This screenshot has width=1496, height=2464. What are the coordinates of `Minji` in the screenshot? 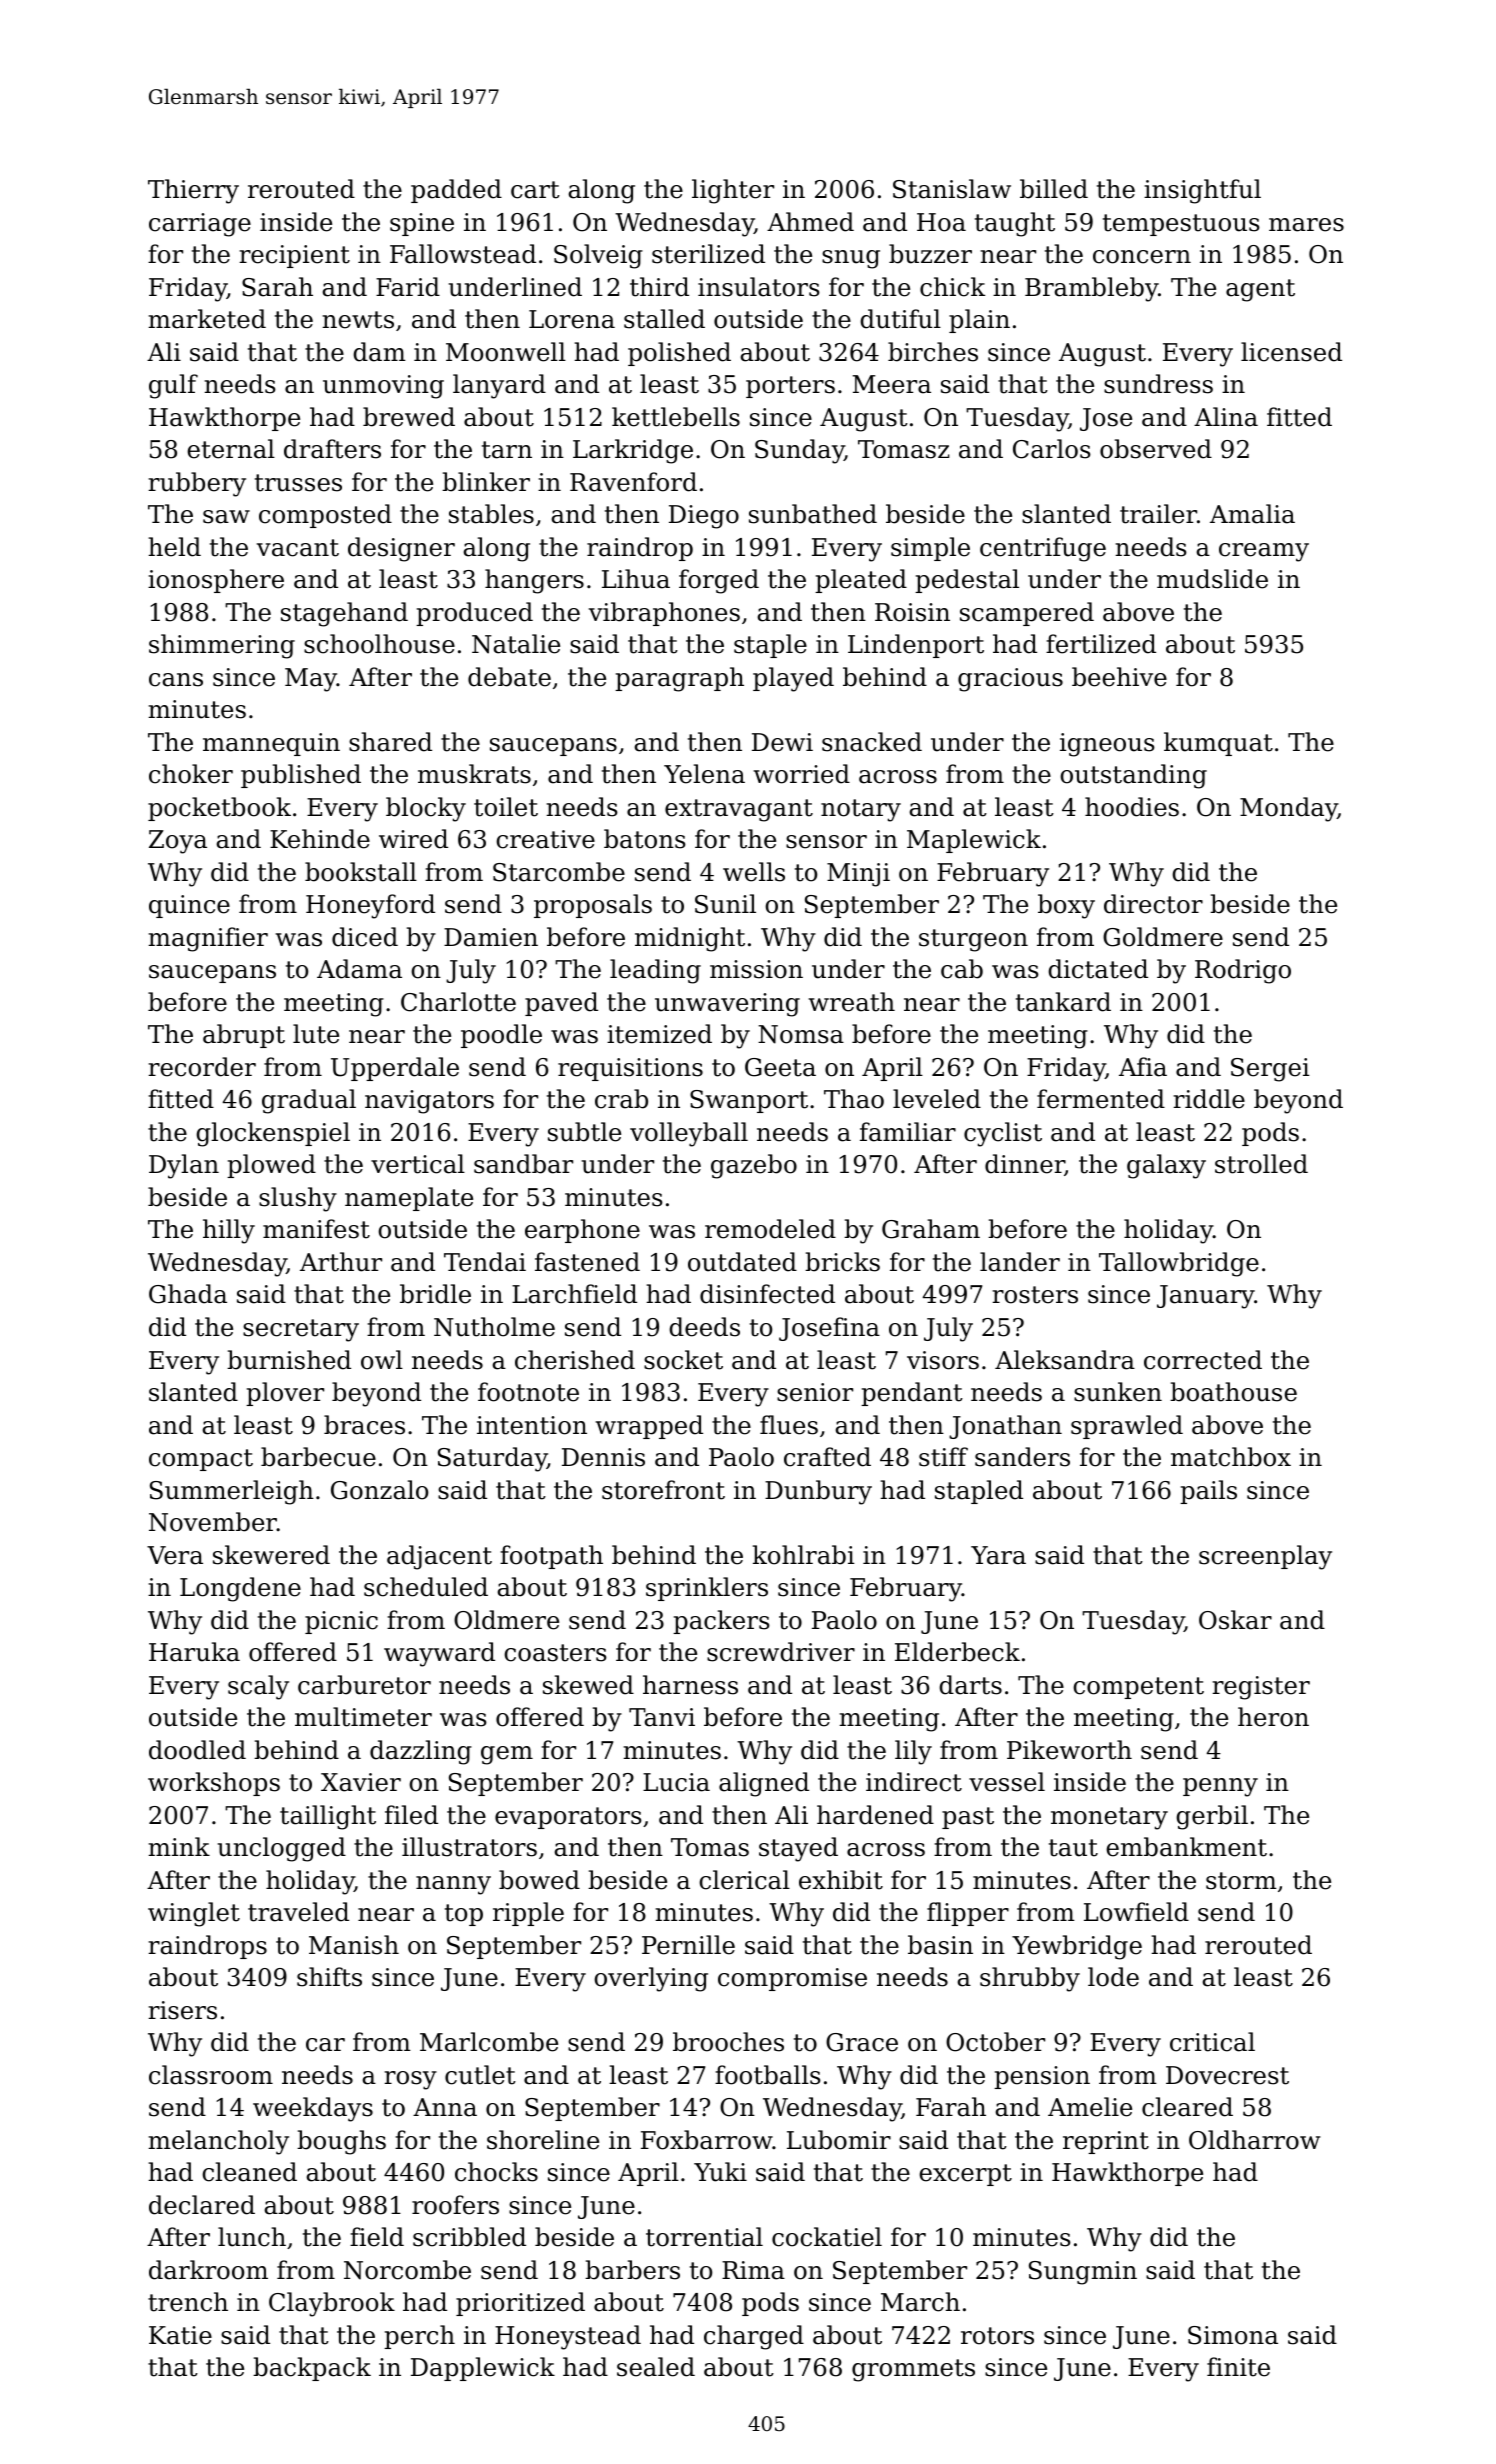 It's located at (858, 875).
